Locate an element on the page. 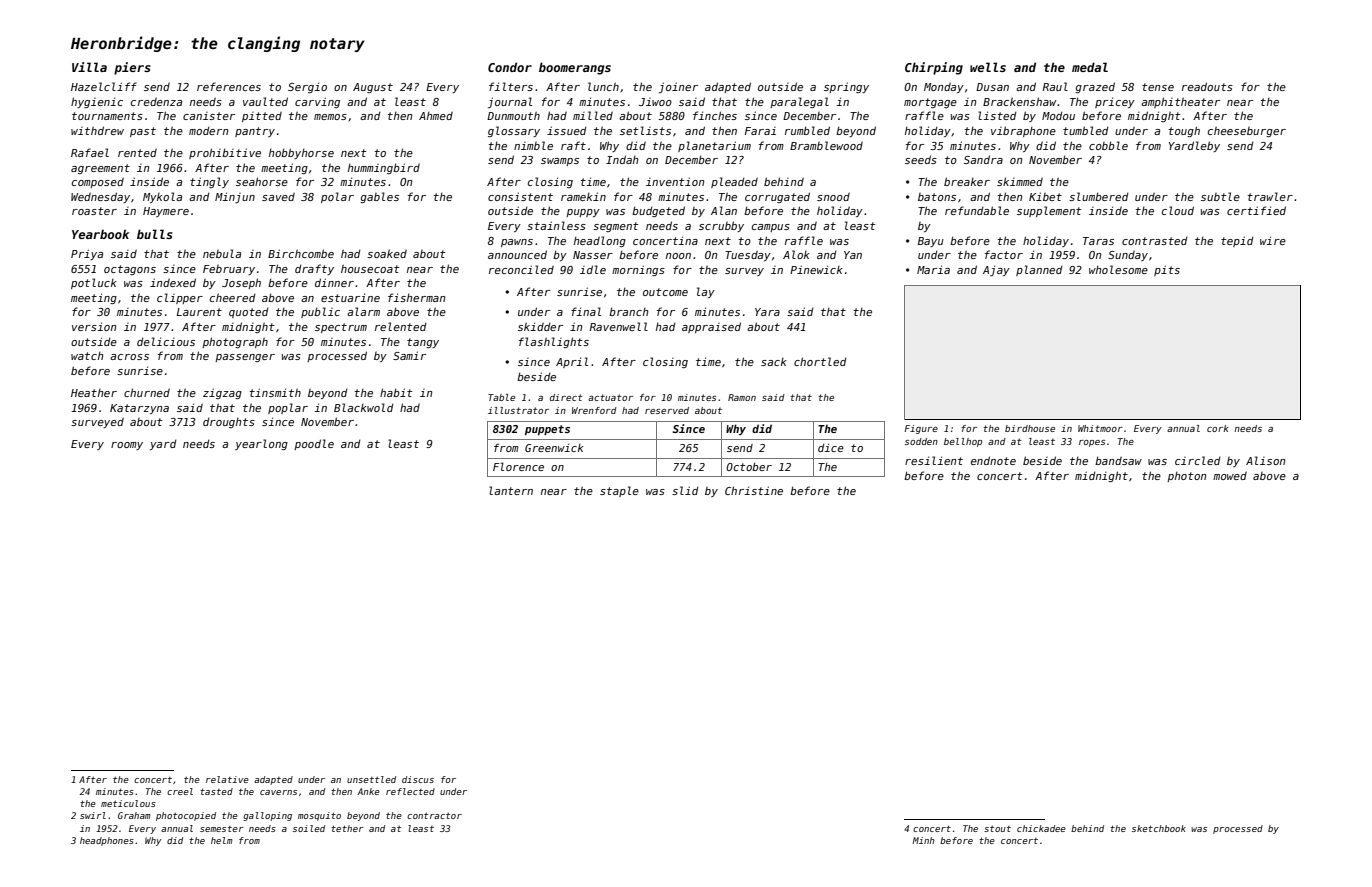 This document has height=887, width=1372. tinsmith is located at coordinates (275, 392).
